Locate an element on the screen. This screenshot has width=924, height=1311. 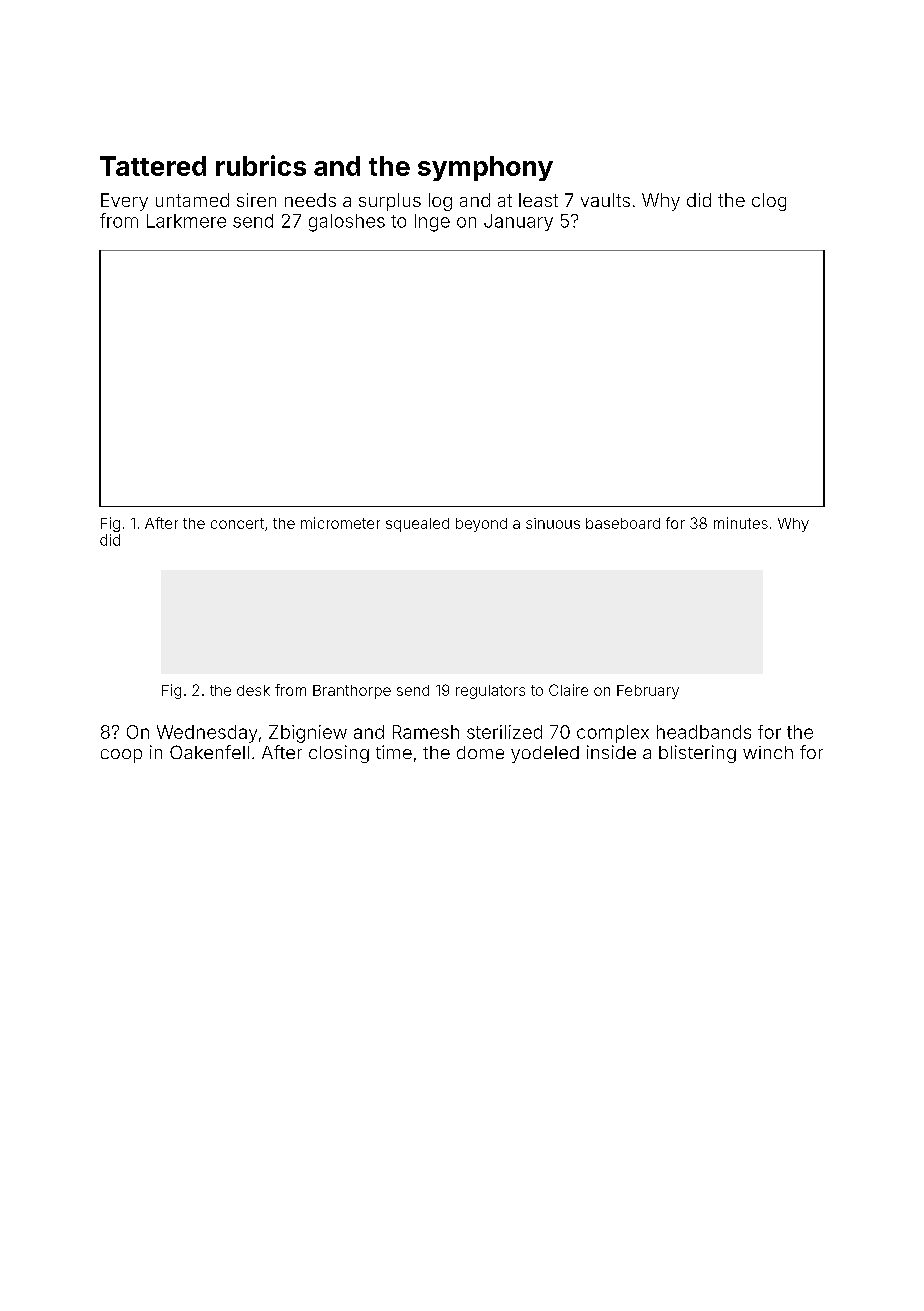
galoshes is located at coordinates (347, 223).
